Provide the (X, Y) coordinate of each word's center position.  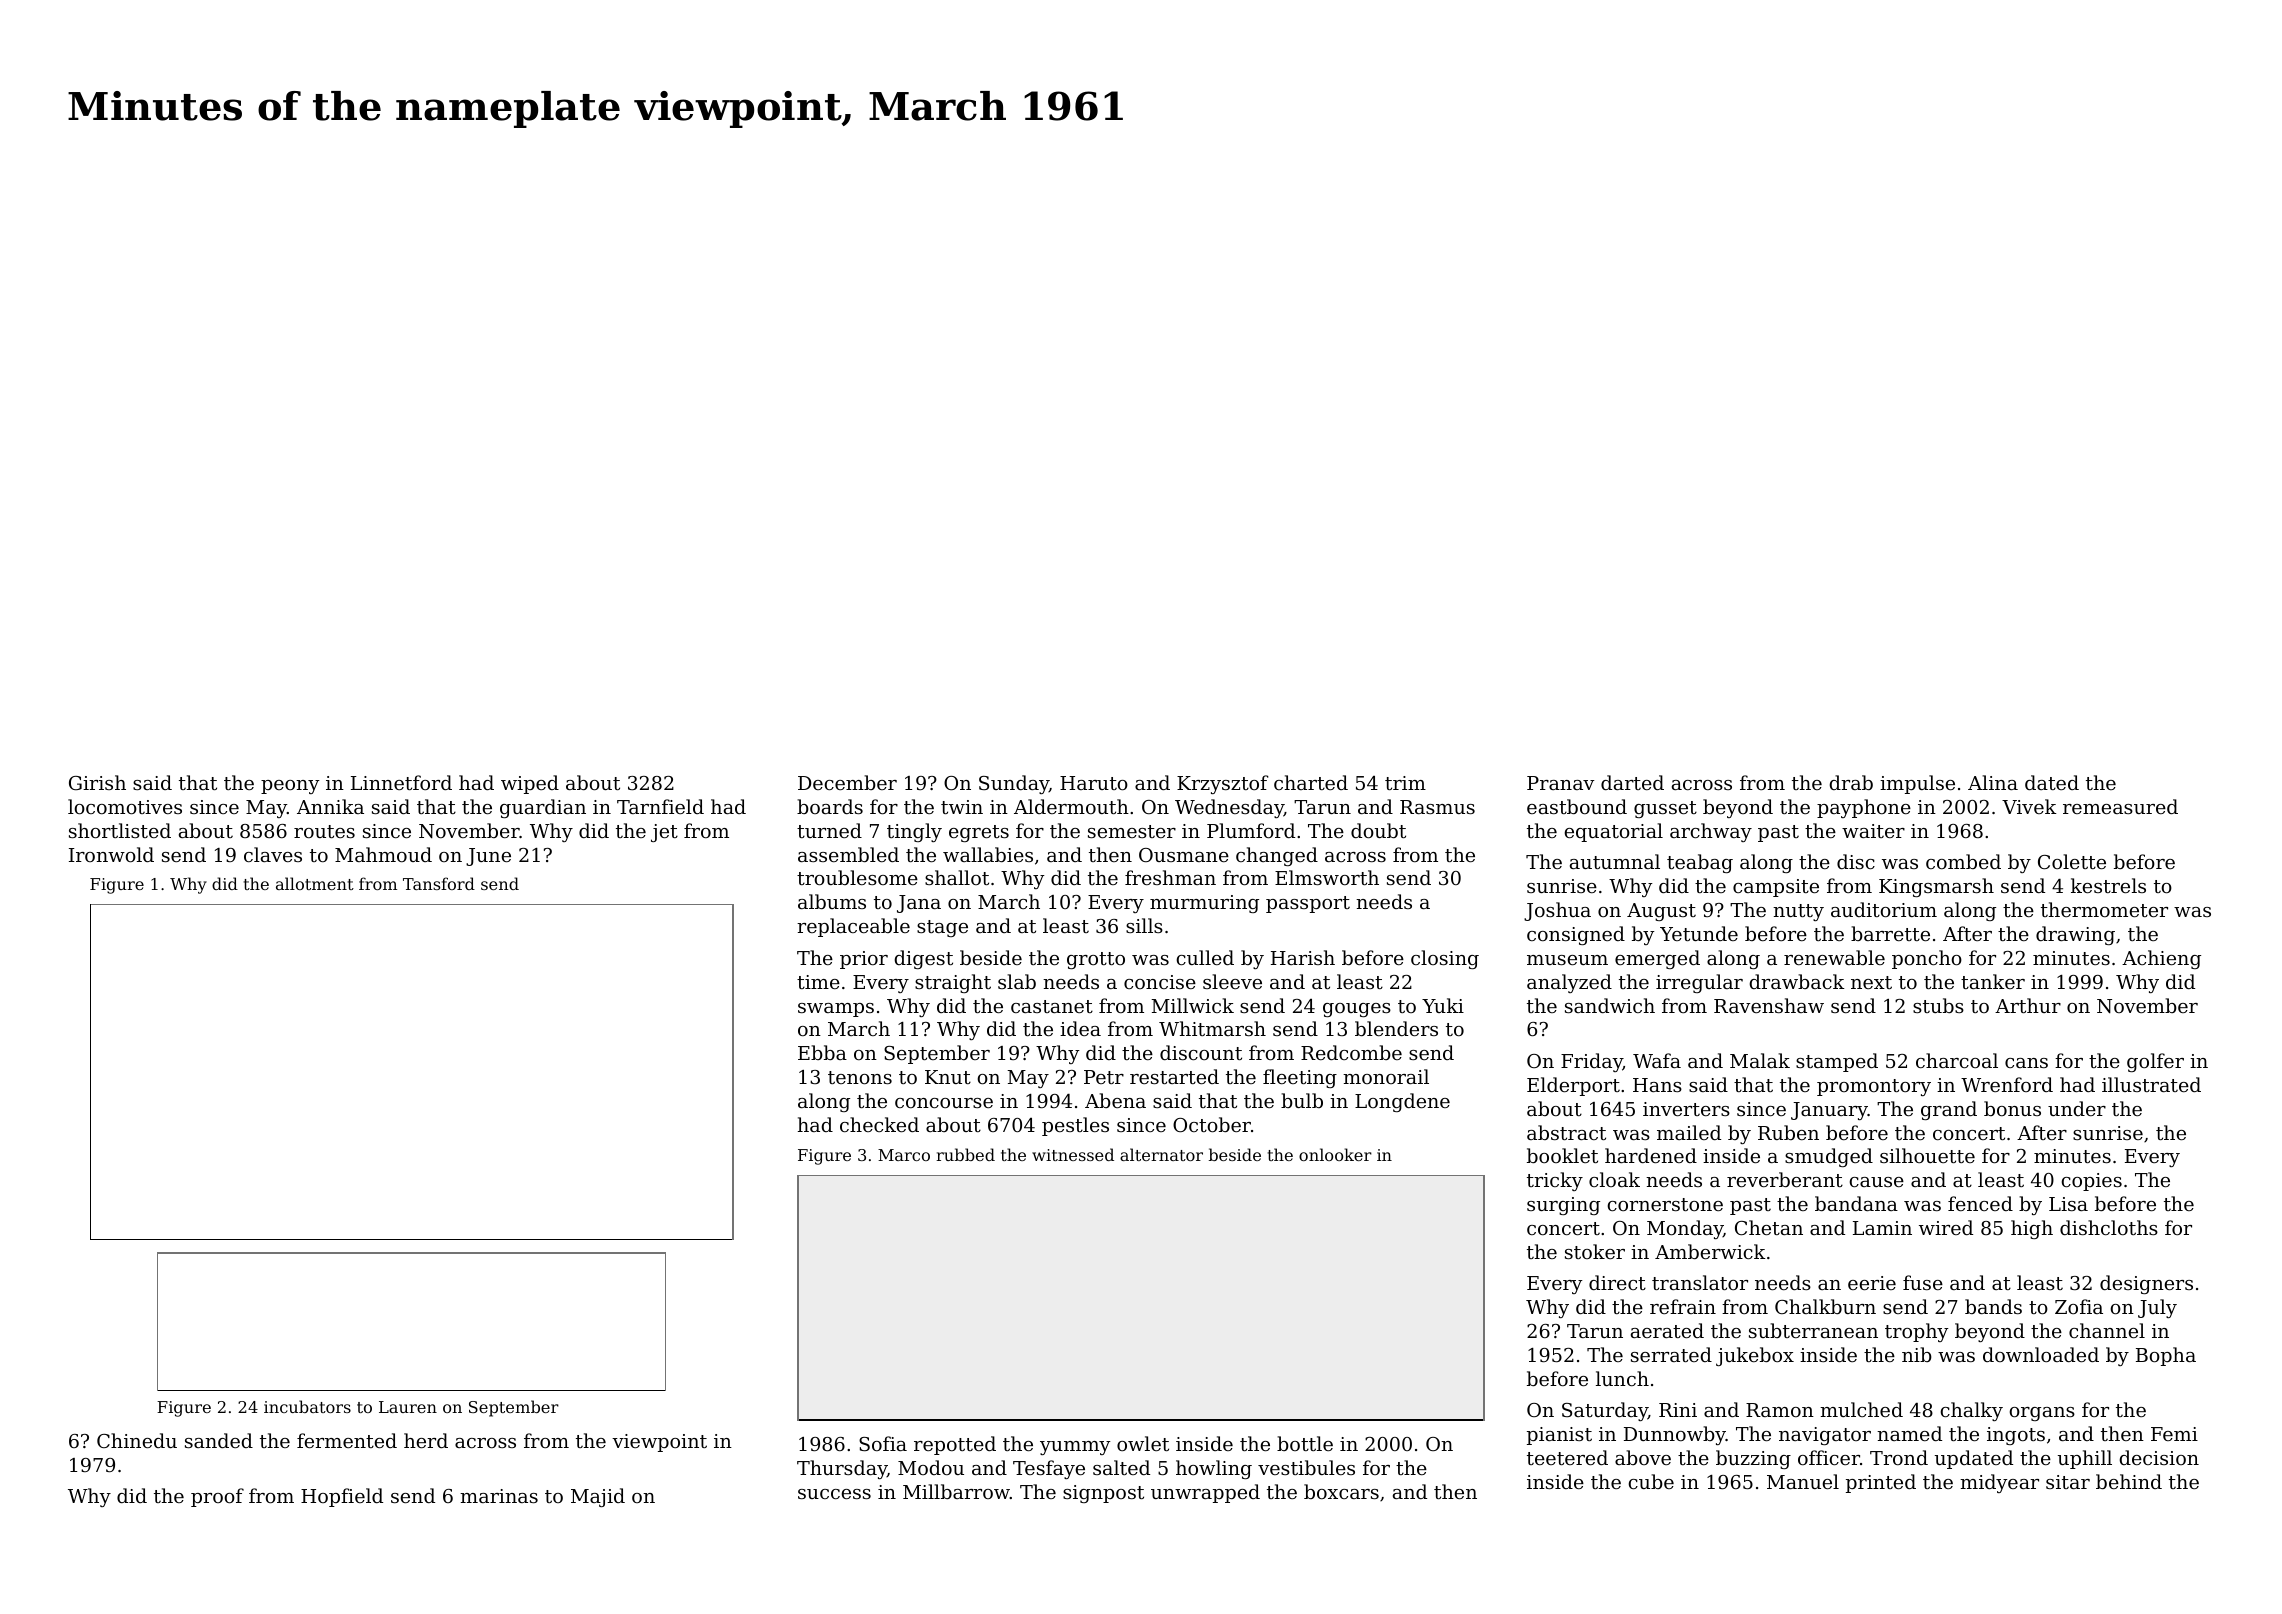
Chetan (1769, 1227)
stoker (1595, 1251)
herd (426, 1440)
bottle (1305, 1443)
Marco (904, 1155)
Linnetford (401, 782)
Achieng (2161, 959)
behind (2129, 1481)
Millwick (1192, 1005)
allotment (315, 883)
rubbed (965, 1154)
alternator (1161, 1154)
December (847, 782)
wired (1946, 1227)
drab (1851, 782)
